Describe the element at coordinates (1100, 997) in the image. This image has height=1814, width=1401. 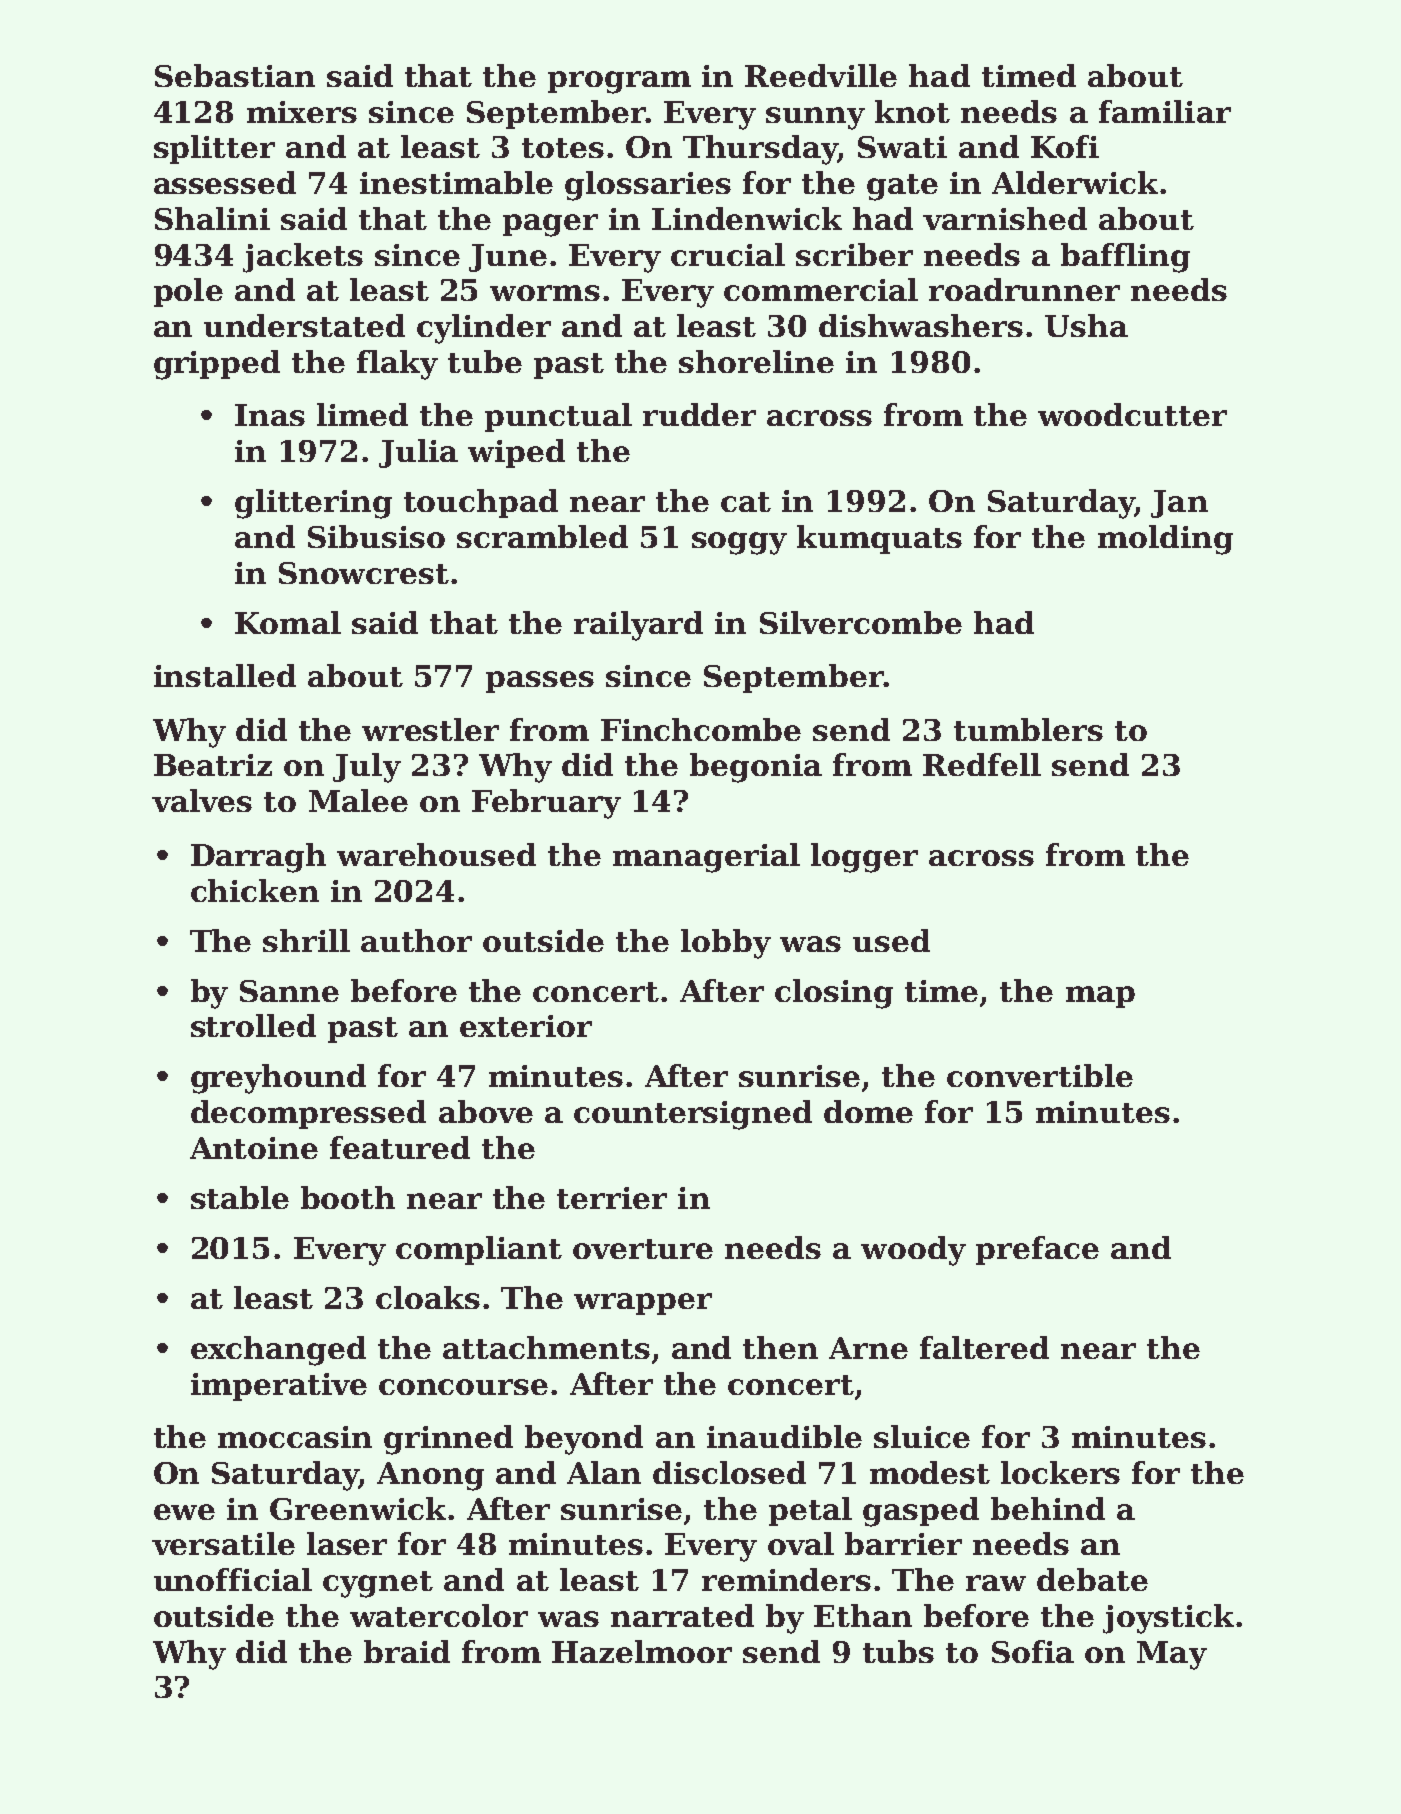
I see `map` at that location.
